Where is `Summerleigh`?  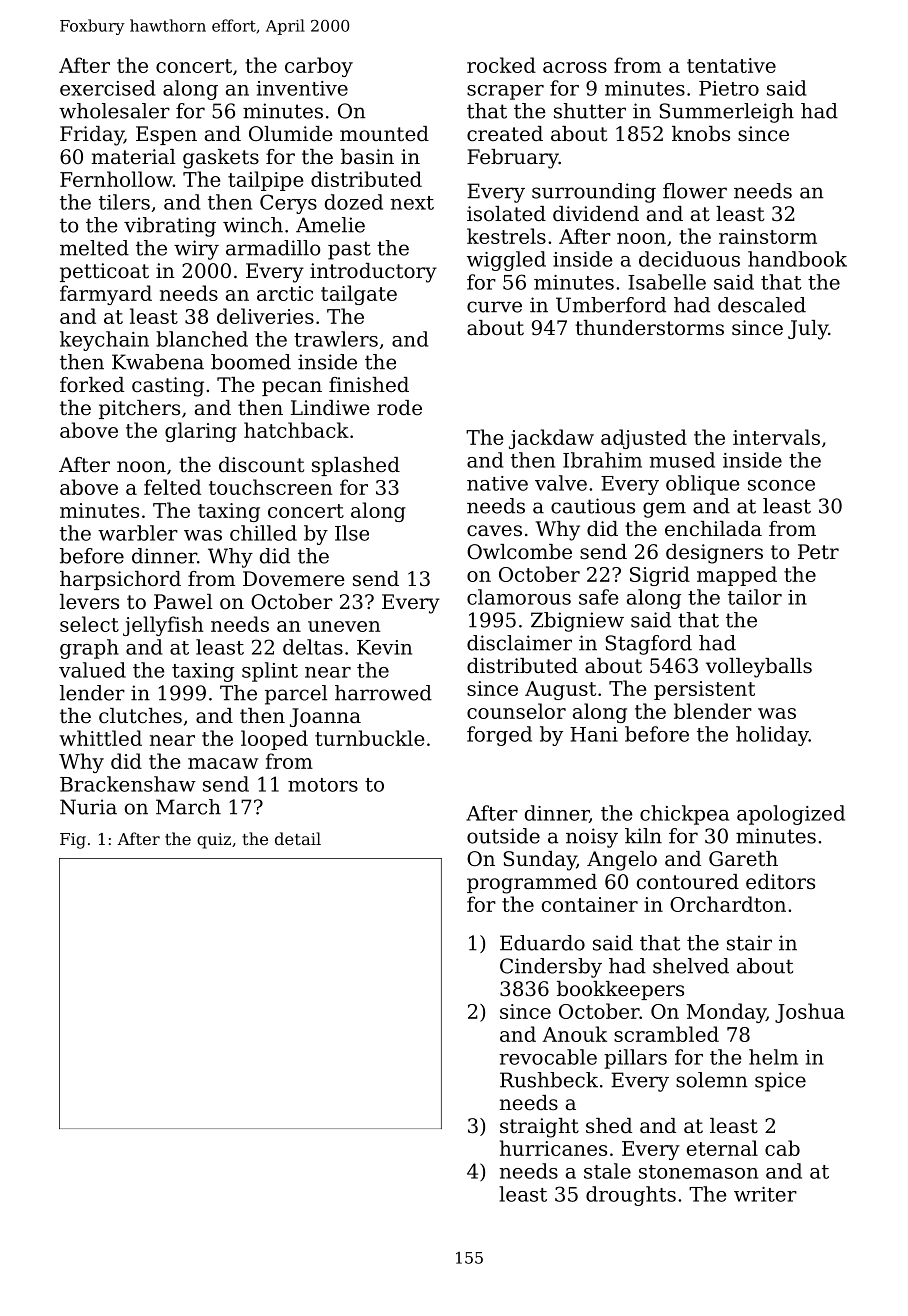
Summerleigh is located at coordinates (726, 113).
